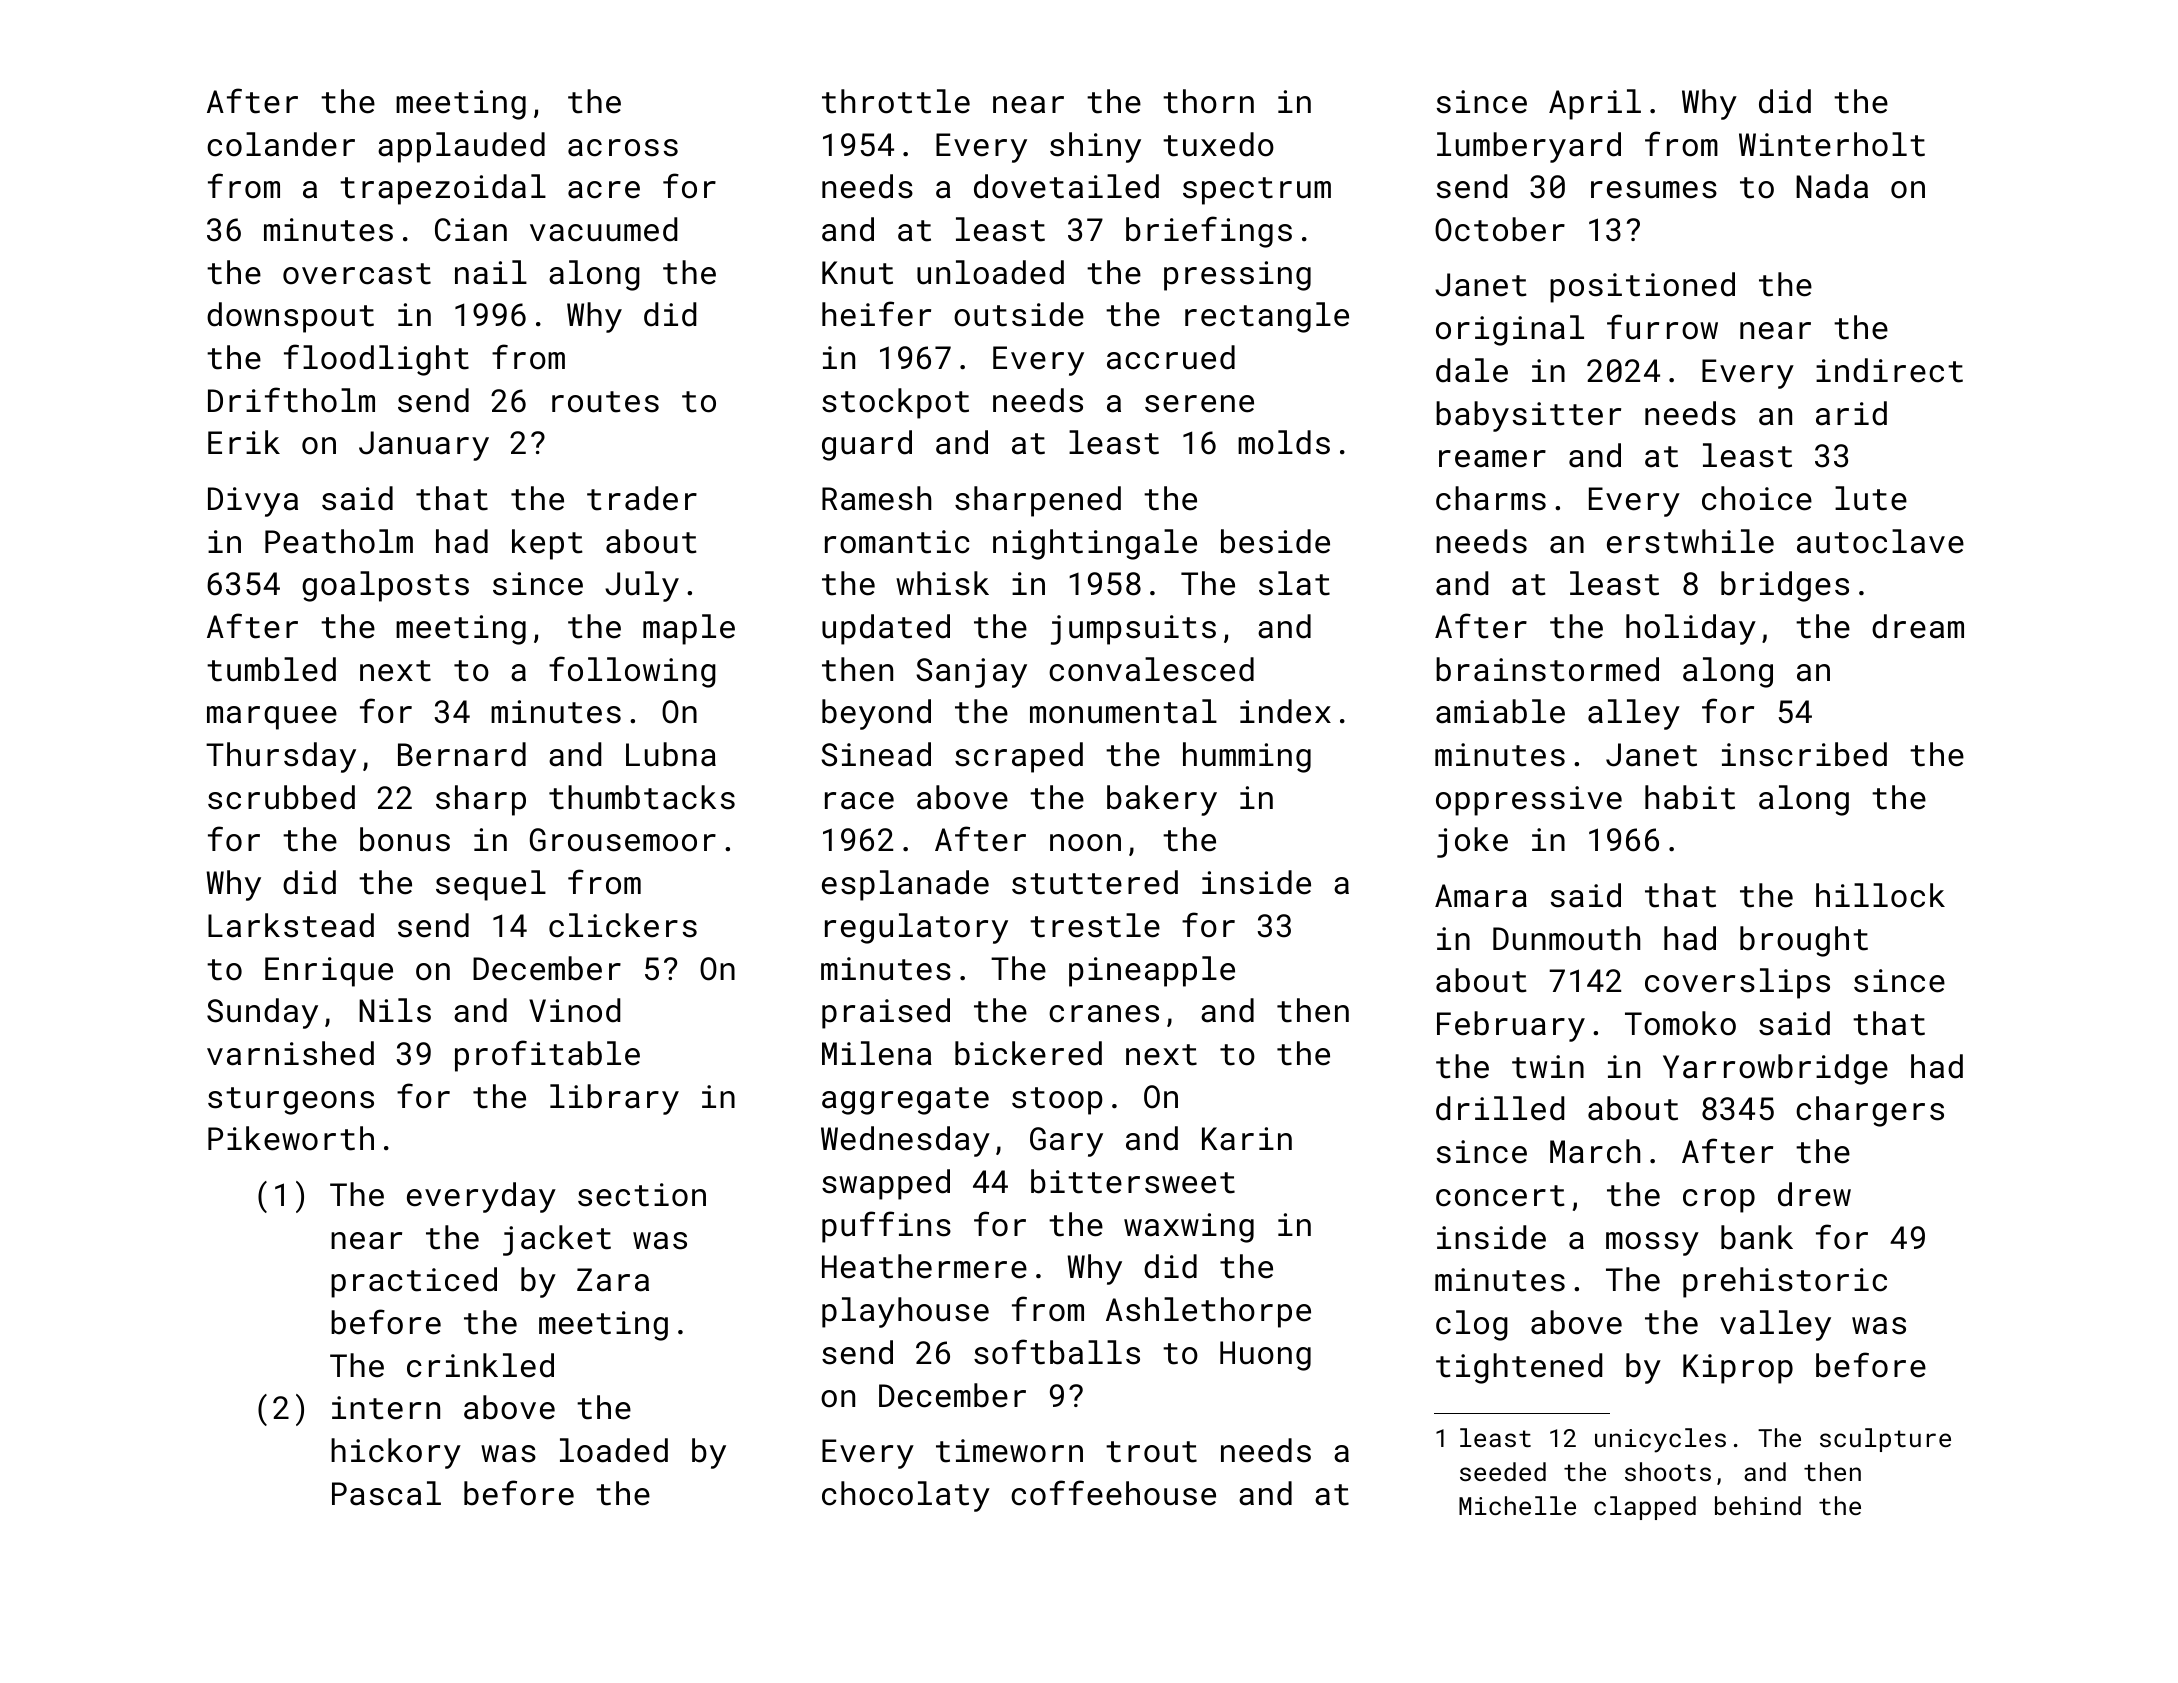 This screenshot has height=1683, width=2178. I want to click on hillock, so click(1880, 895).
